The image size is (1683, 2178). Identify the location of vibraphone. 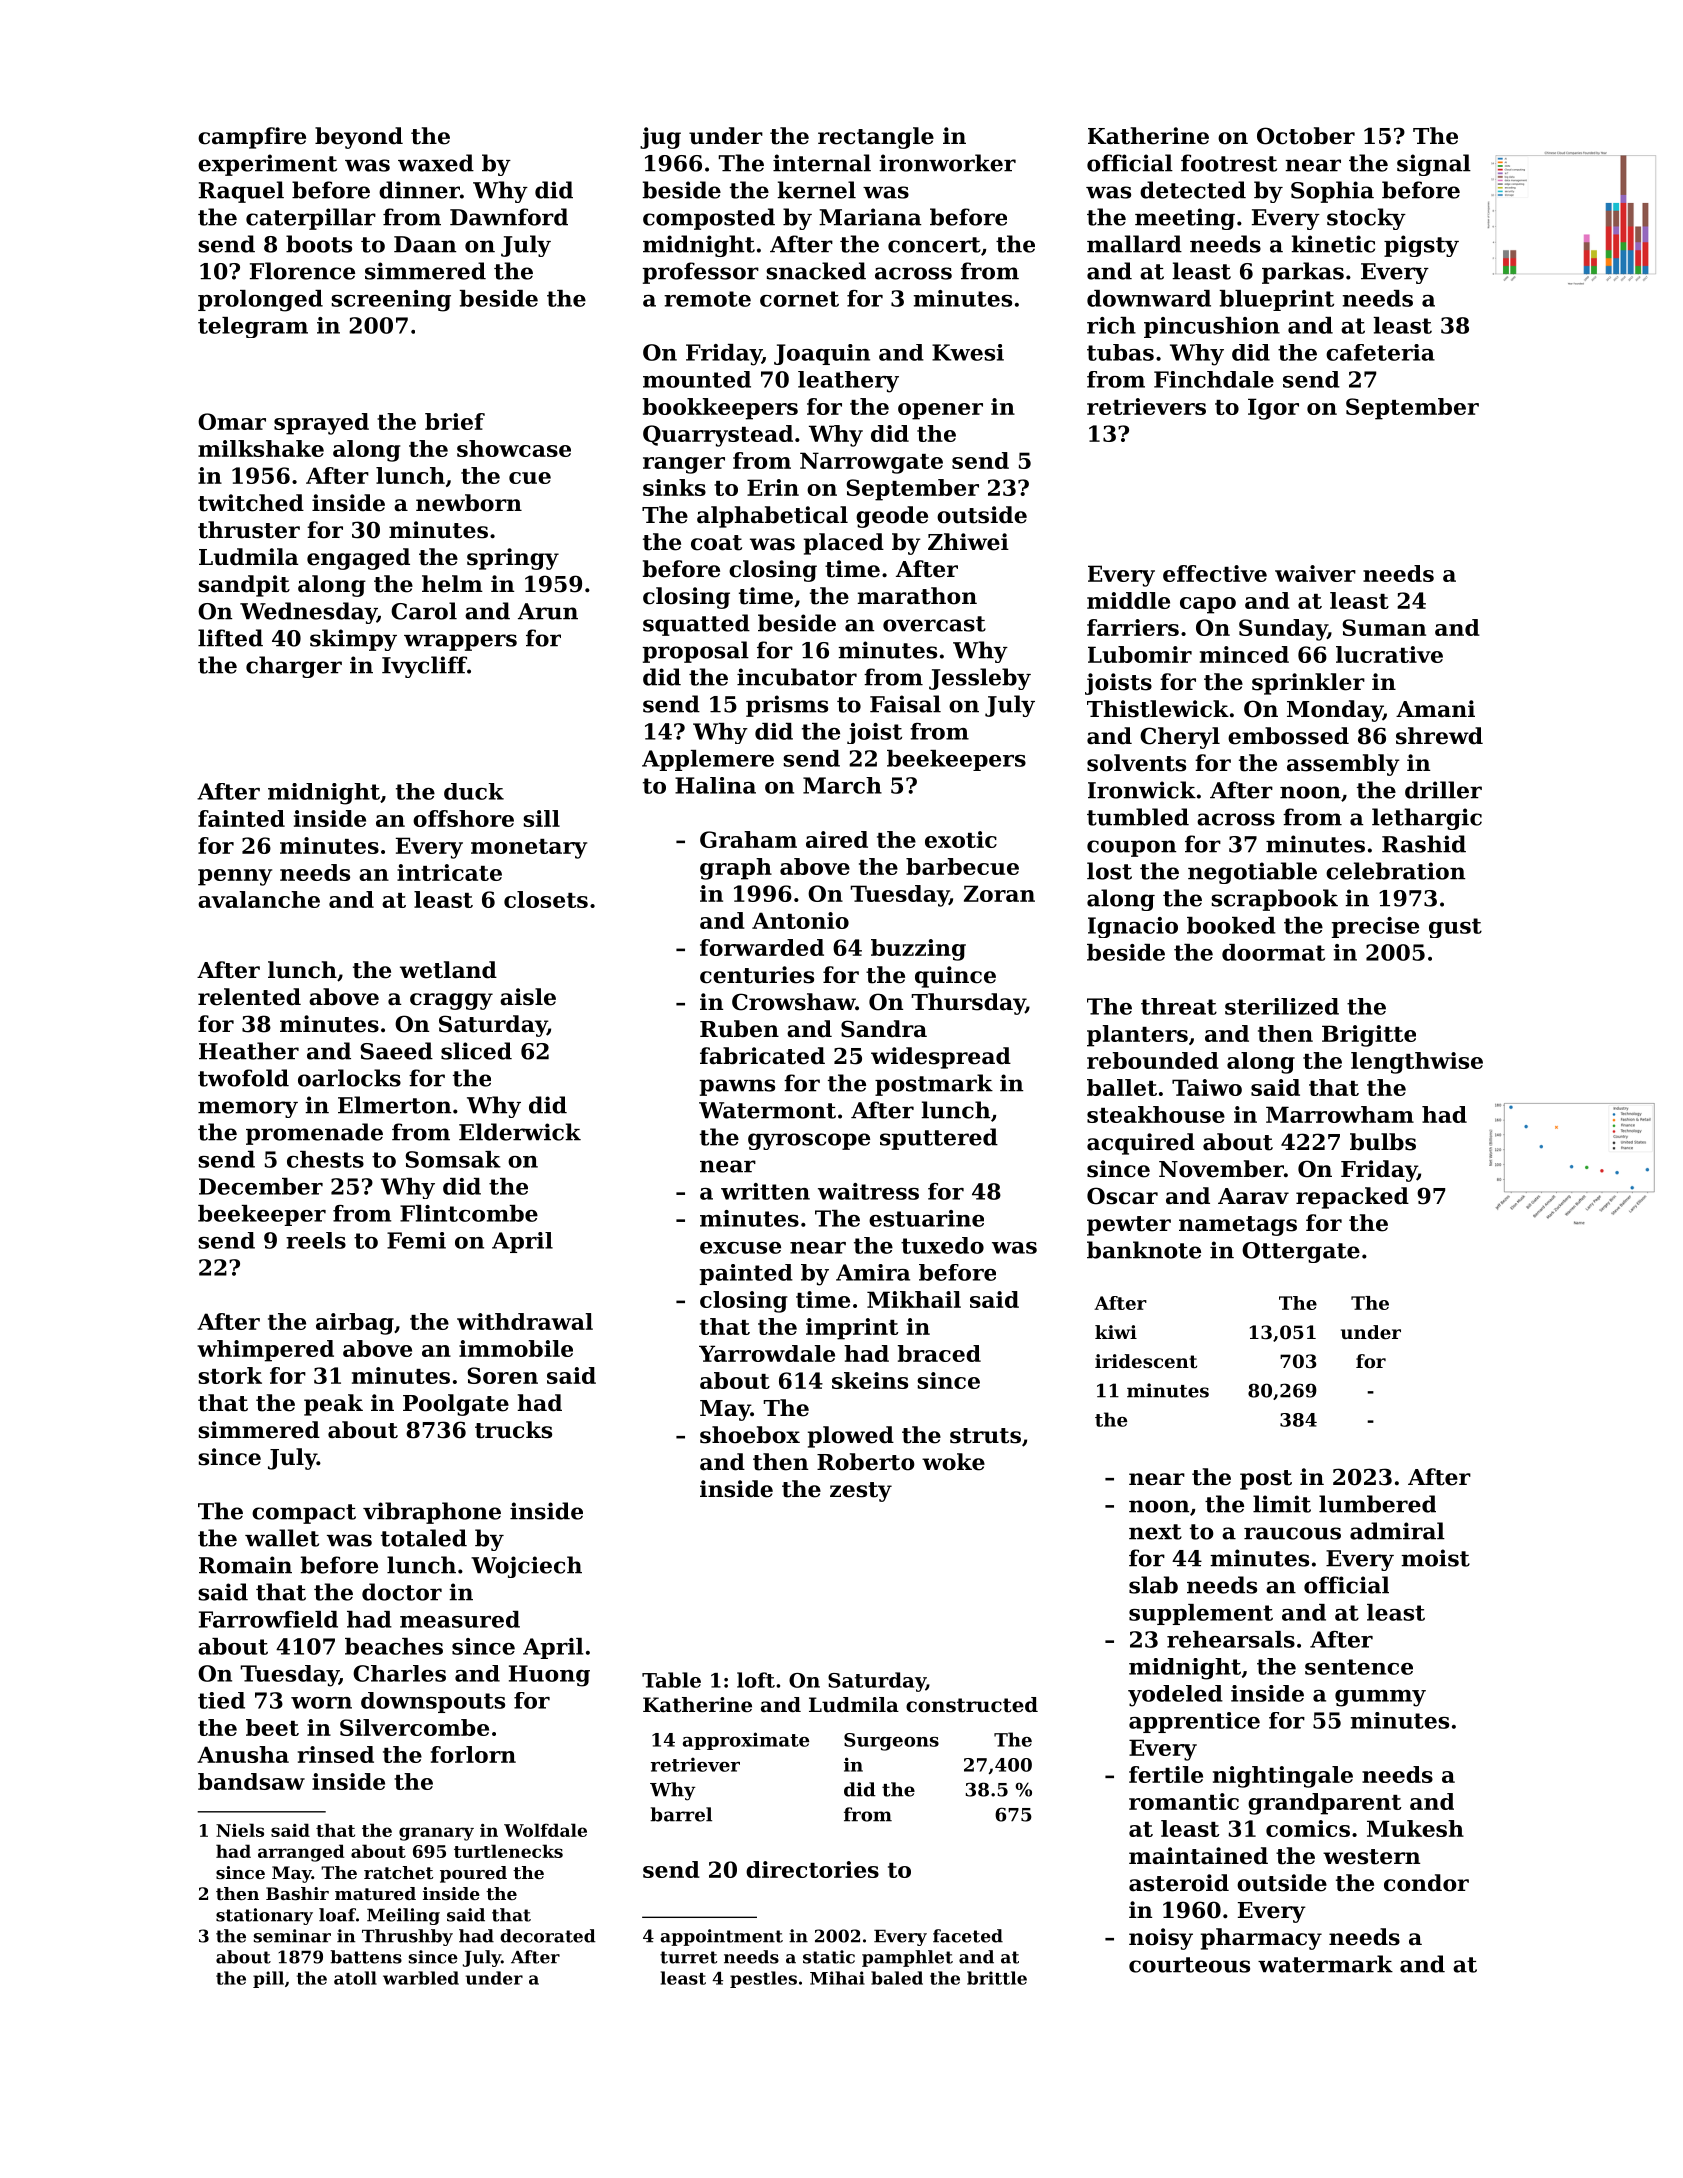
(432, 1513).
